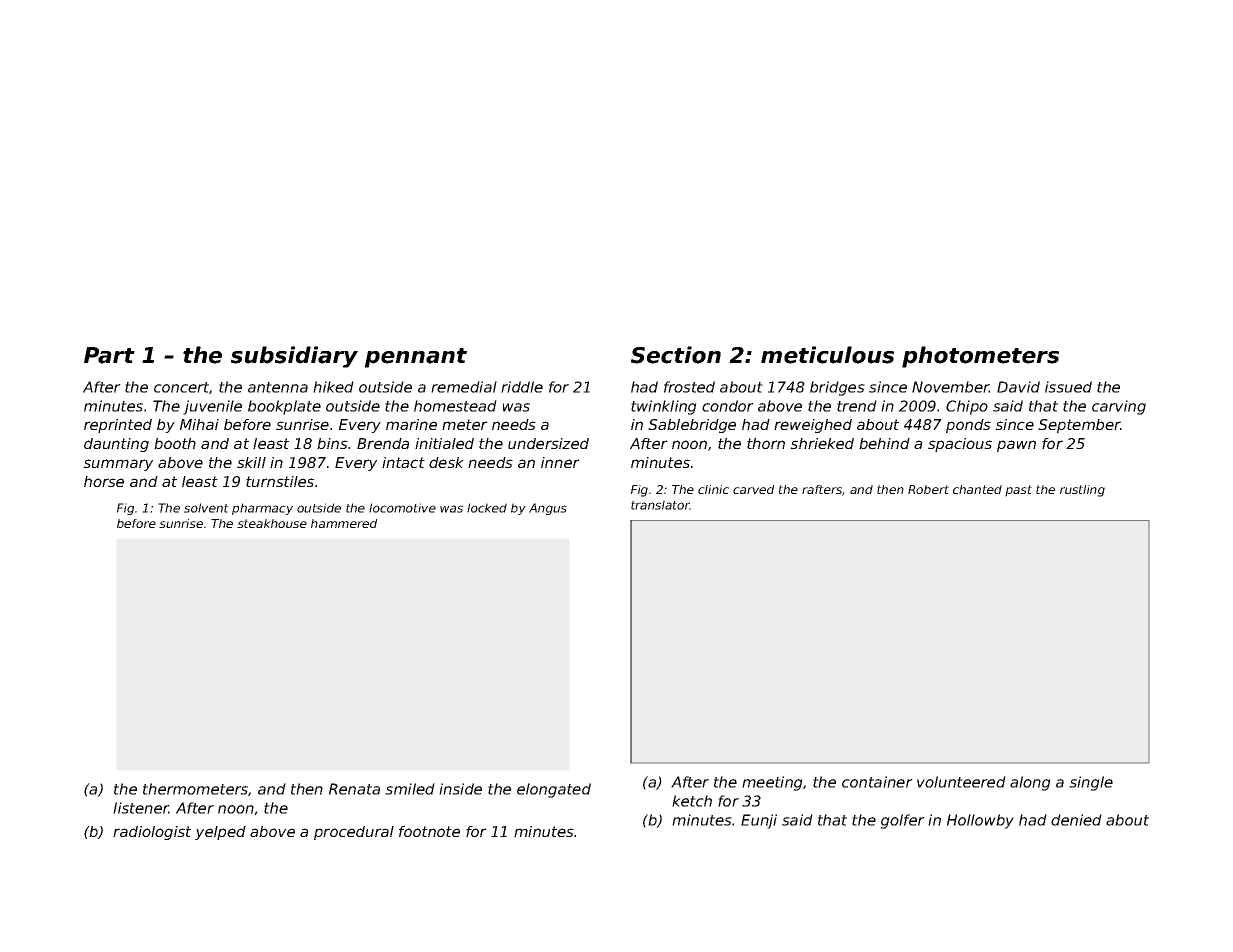 The height and width of the document is (952, 1233). What do you see at coordinates (460, 789) in the document?
I see `inside` at bounding box center [460, 789].
